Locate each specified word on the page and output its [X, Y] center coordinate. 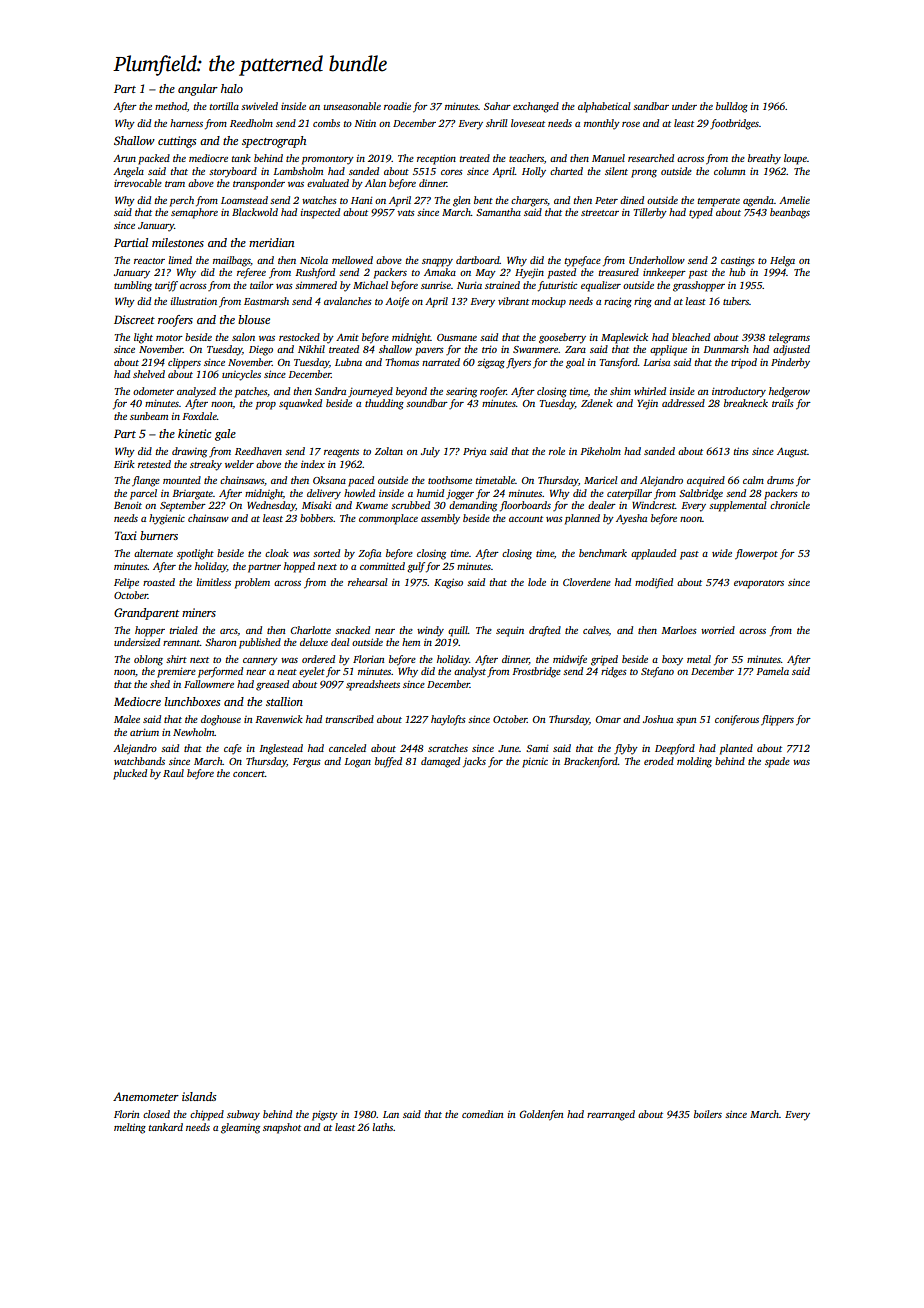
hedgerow [789, 392]
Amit [347, 337]
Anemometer [146, 1096]
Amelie [794, 200]
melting [130, 1128]
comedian [482, 1114]
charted [566, 171]
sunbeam [149, 416]
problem [252, 583]
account [526, 519]
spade [777, 762]
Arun [124, 158]
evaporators [759, 584]
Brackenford [591, 762]
